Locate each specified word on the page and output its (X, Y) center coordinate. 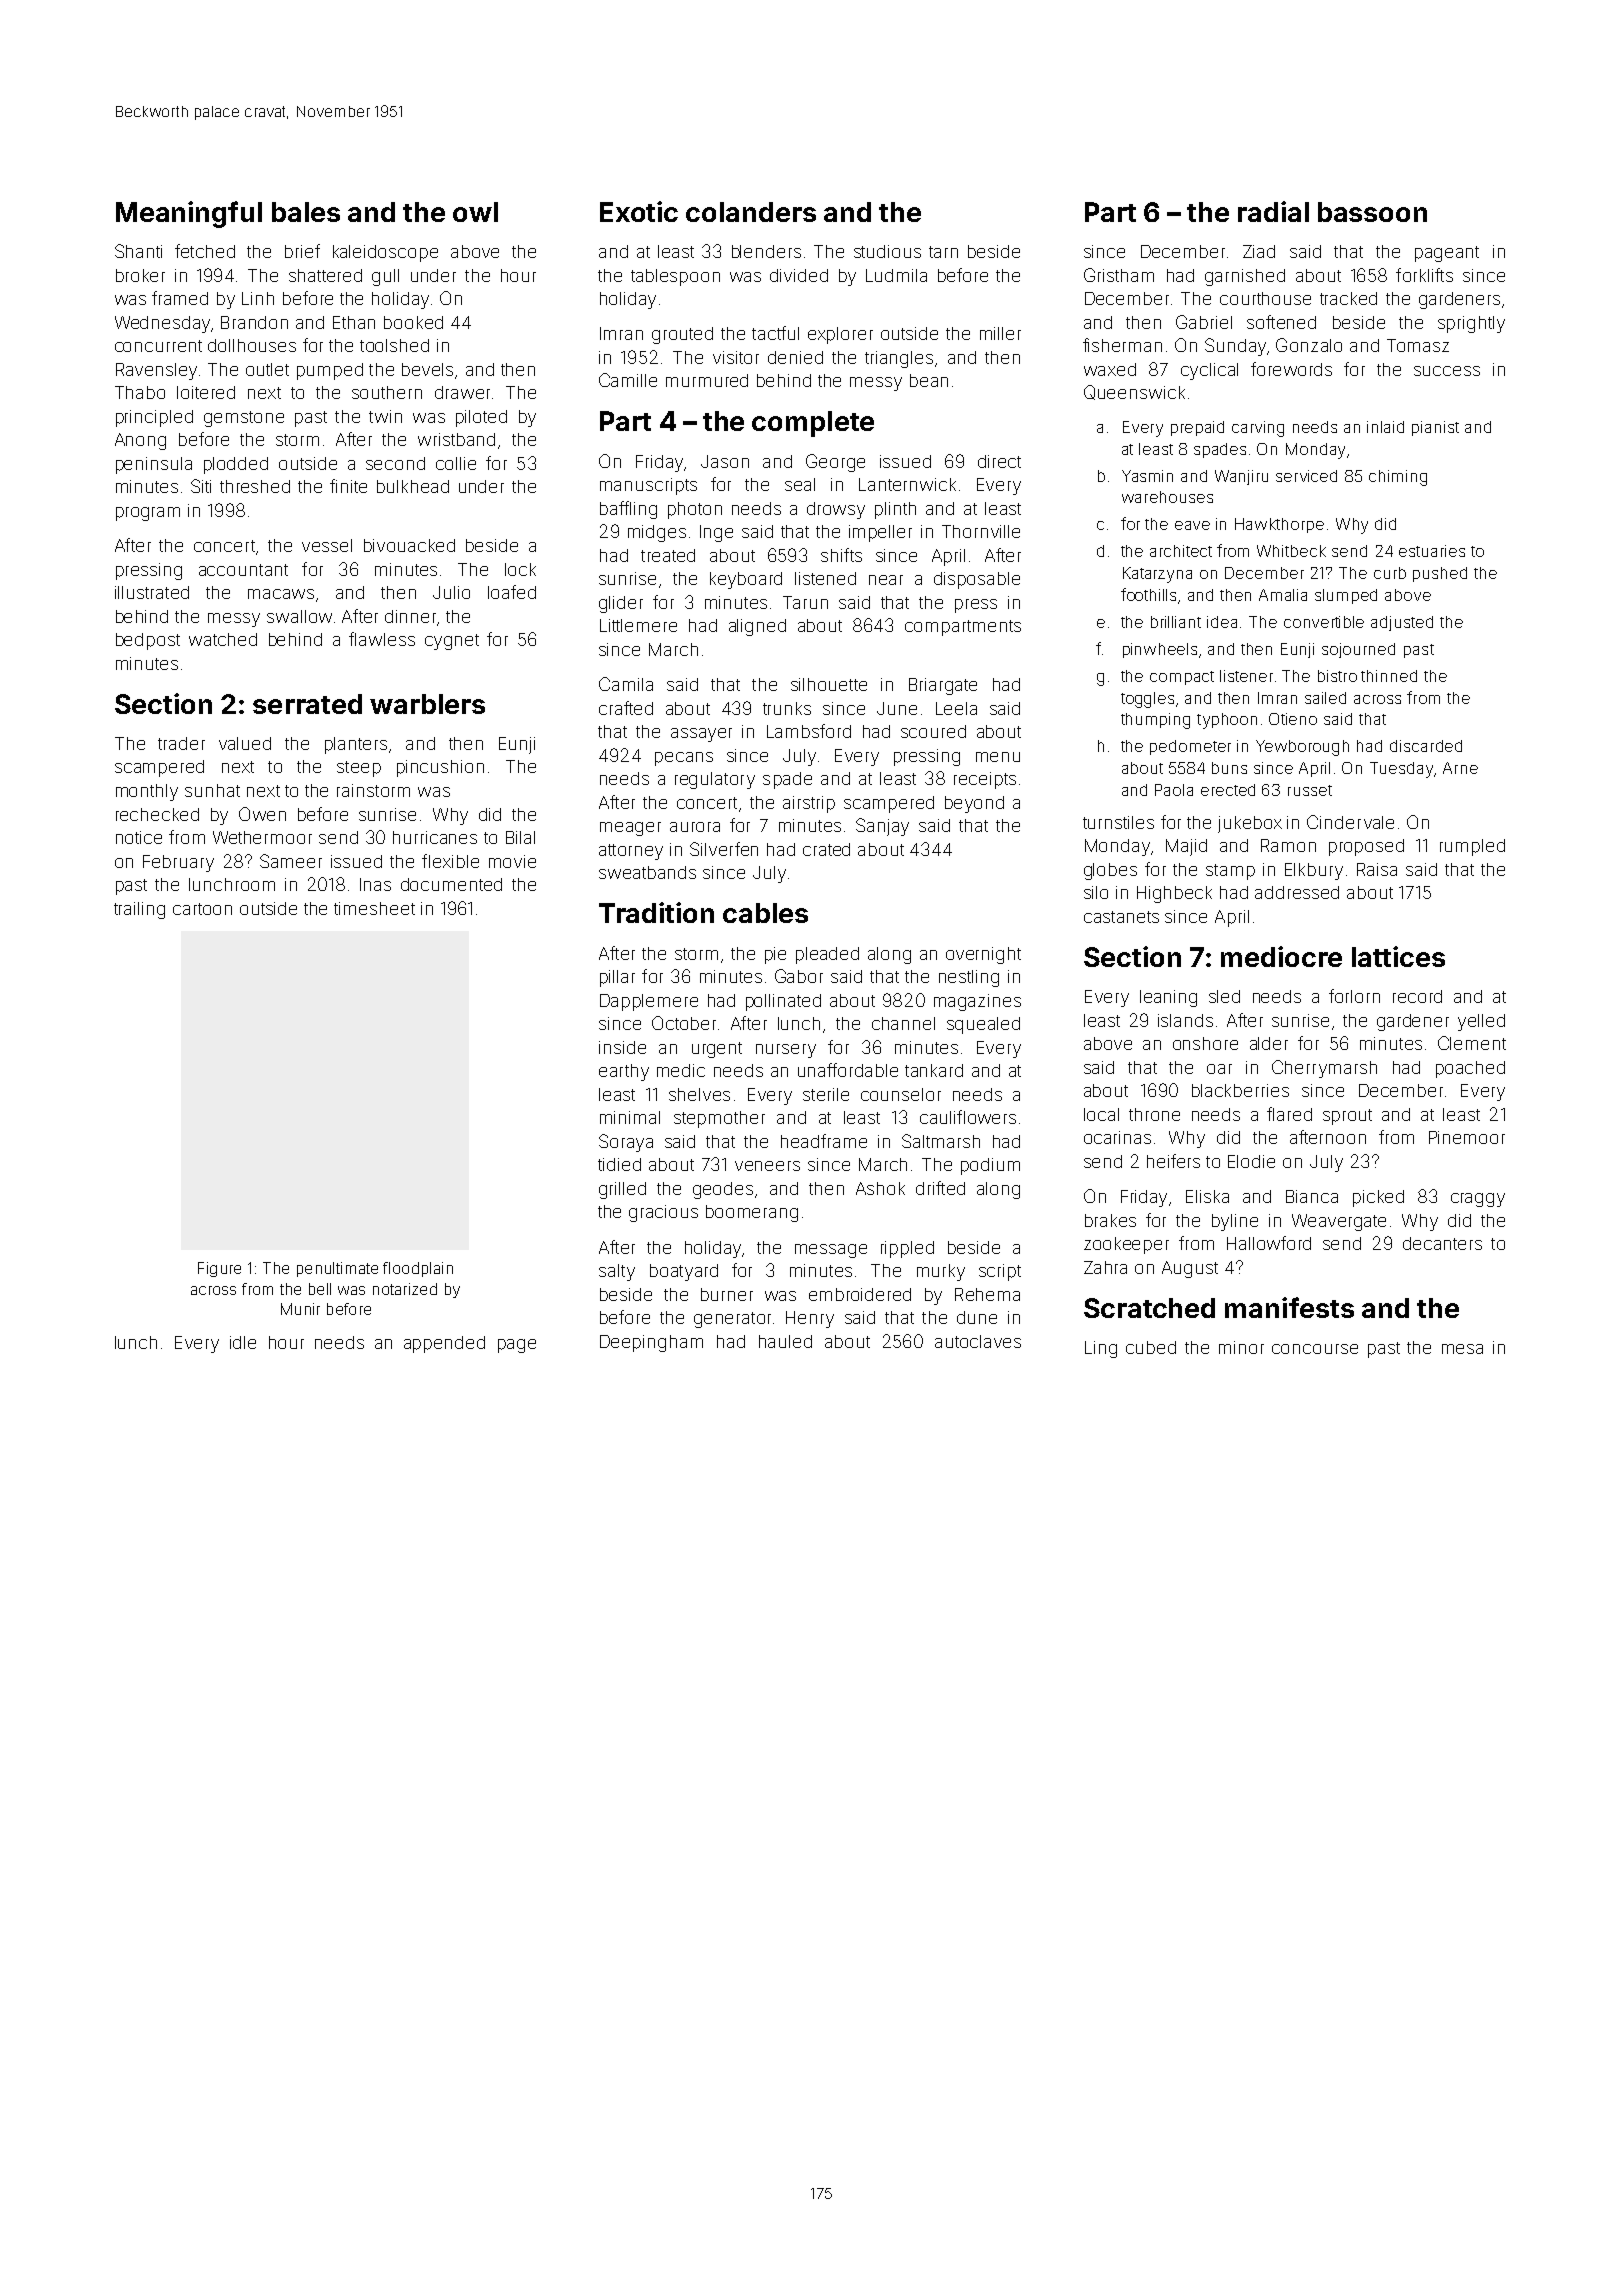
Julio (451, 592)
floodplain (418, 1269)
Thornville (981, 531)
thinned (1389, 676)
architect (1181, 551)
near (886, 580)
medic (681, 1070)
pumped (330, 371)
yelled (1481, 1022)
